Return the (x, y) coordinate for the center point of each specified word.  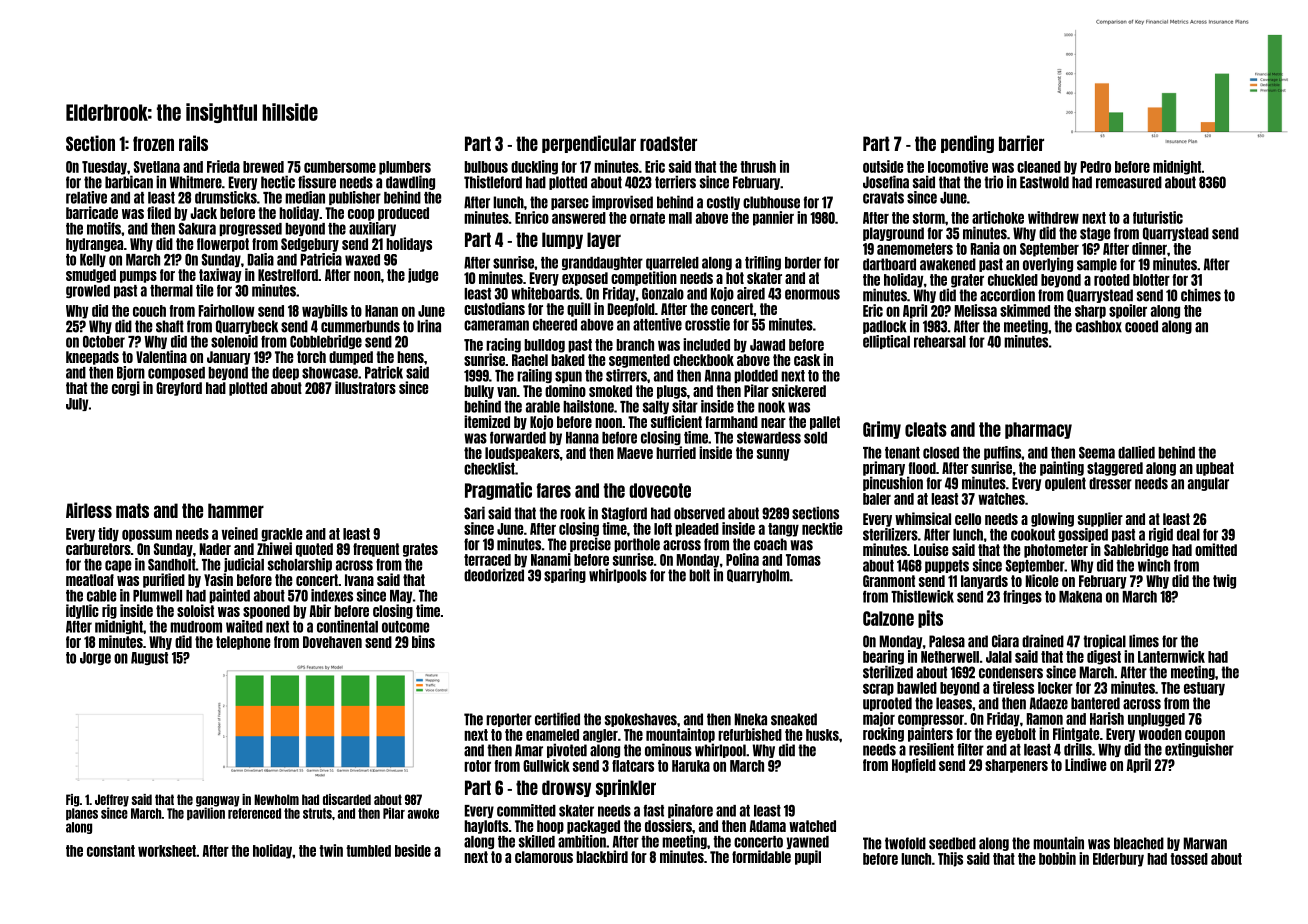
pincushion (893, 483)
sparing (565, 575)
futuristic (1158, 217)
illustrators (365, 387)
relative (86, 197)
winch (1154, 565)
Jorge (95, 658)
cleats (926, 429)
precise (590, 544)
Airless (89, 510)
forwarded (518, 438)
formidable (761, 856)
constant (111, 851)
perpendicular (589, 144)
